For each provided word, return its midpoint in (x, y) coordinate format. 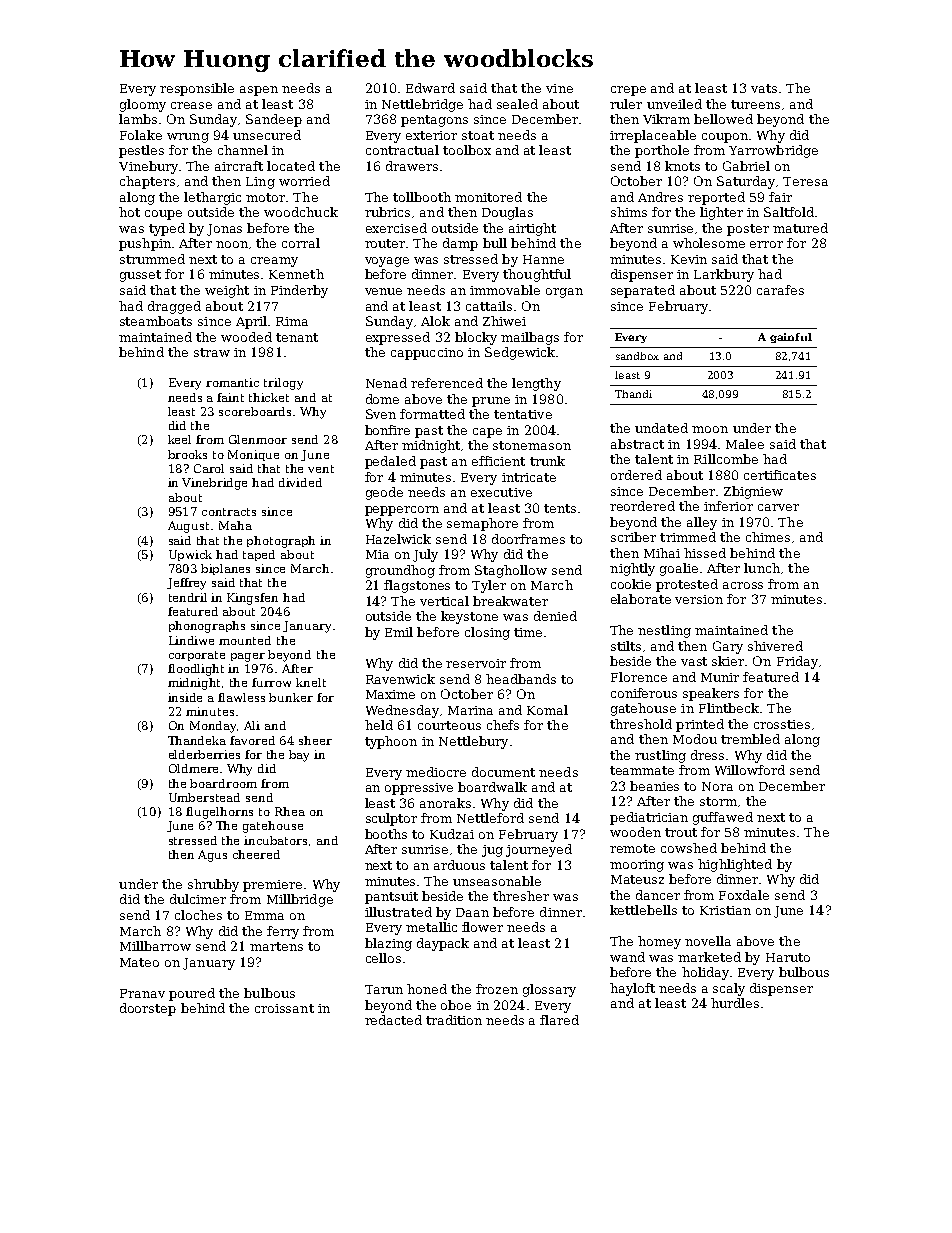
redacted (393, 1020)
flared (559, 1020)
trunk (547, 461)
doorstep (148, 1009)
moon (710, 429)
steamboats (156, 321)
